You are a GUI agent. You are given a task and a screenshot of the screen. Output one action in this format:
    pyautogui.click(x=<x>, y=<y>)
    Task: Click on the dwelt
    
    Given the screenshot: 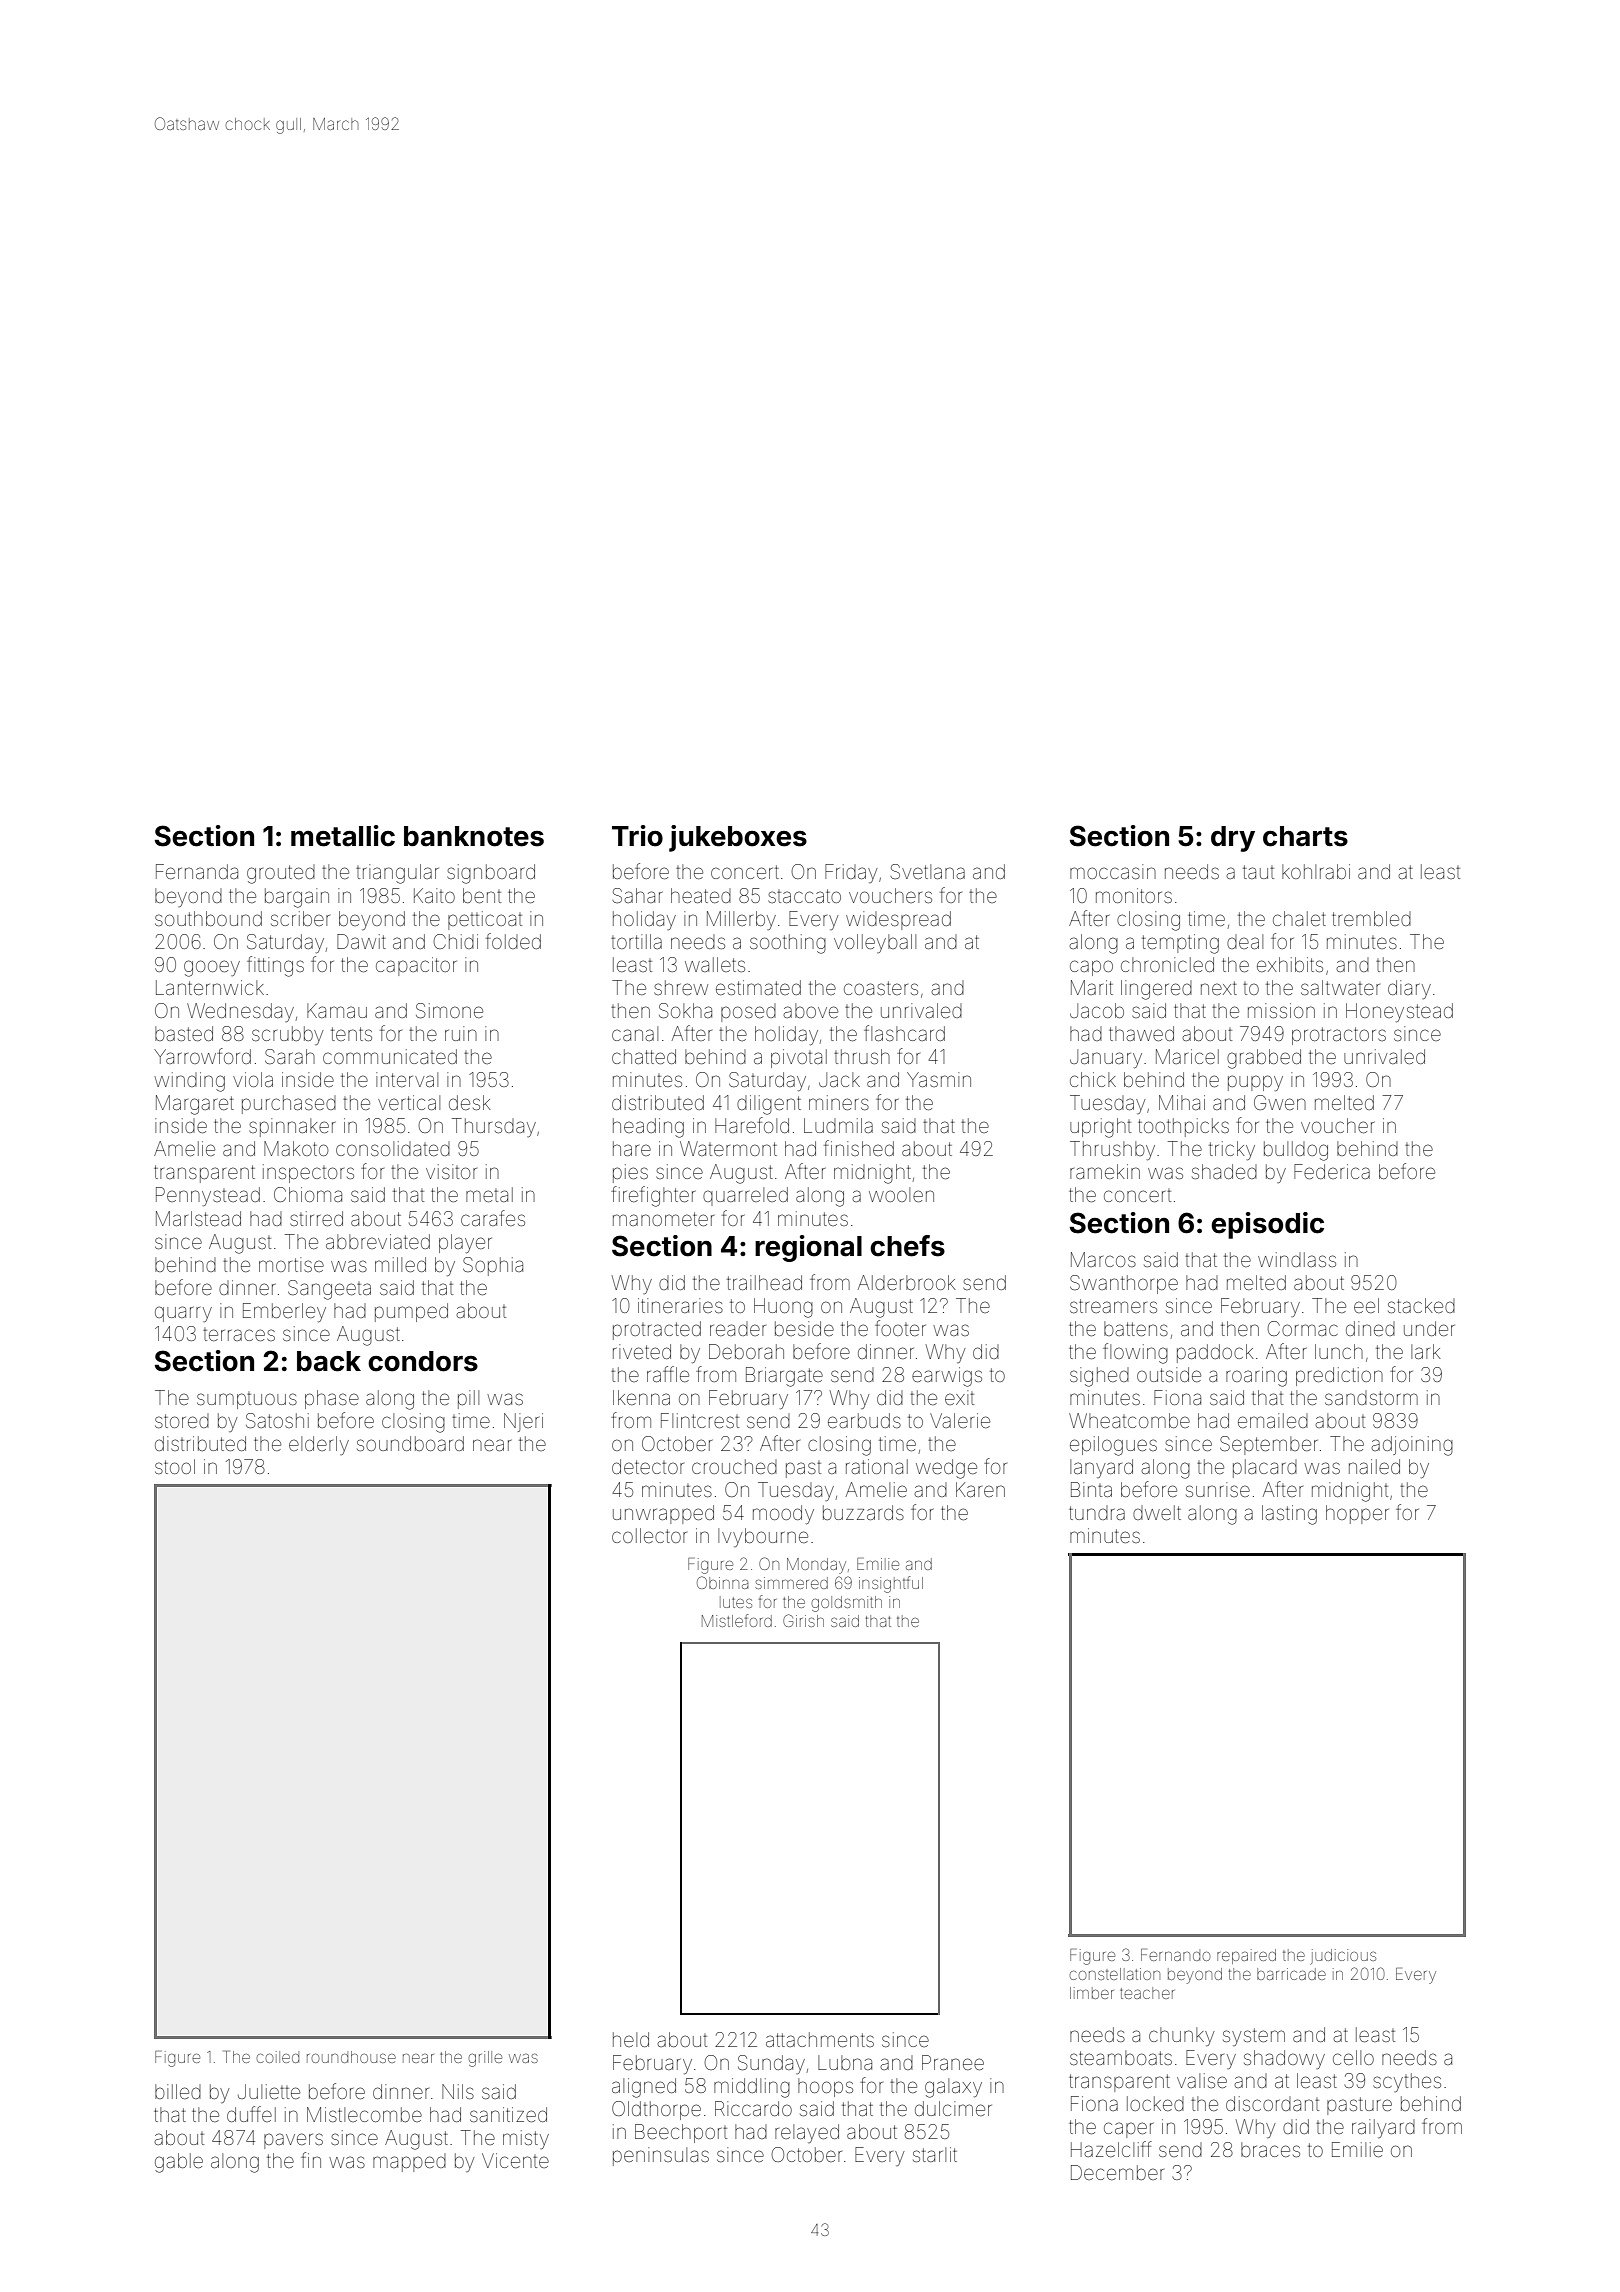 What is the action you would take?
    pyautogui.click(x=1157, y=1512)
